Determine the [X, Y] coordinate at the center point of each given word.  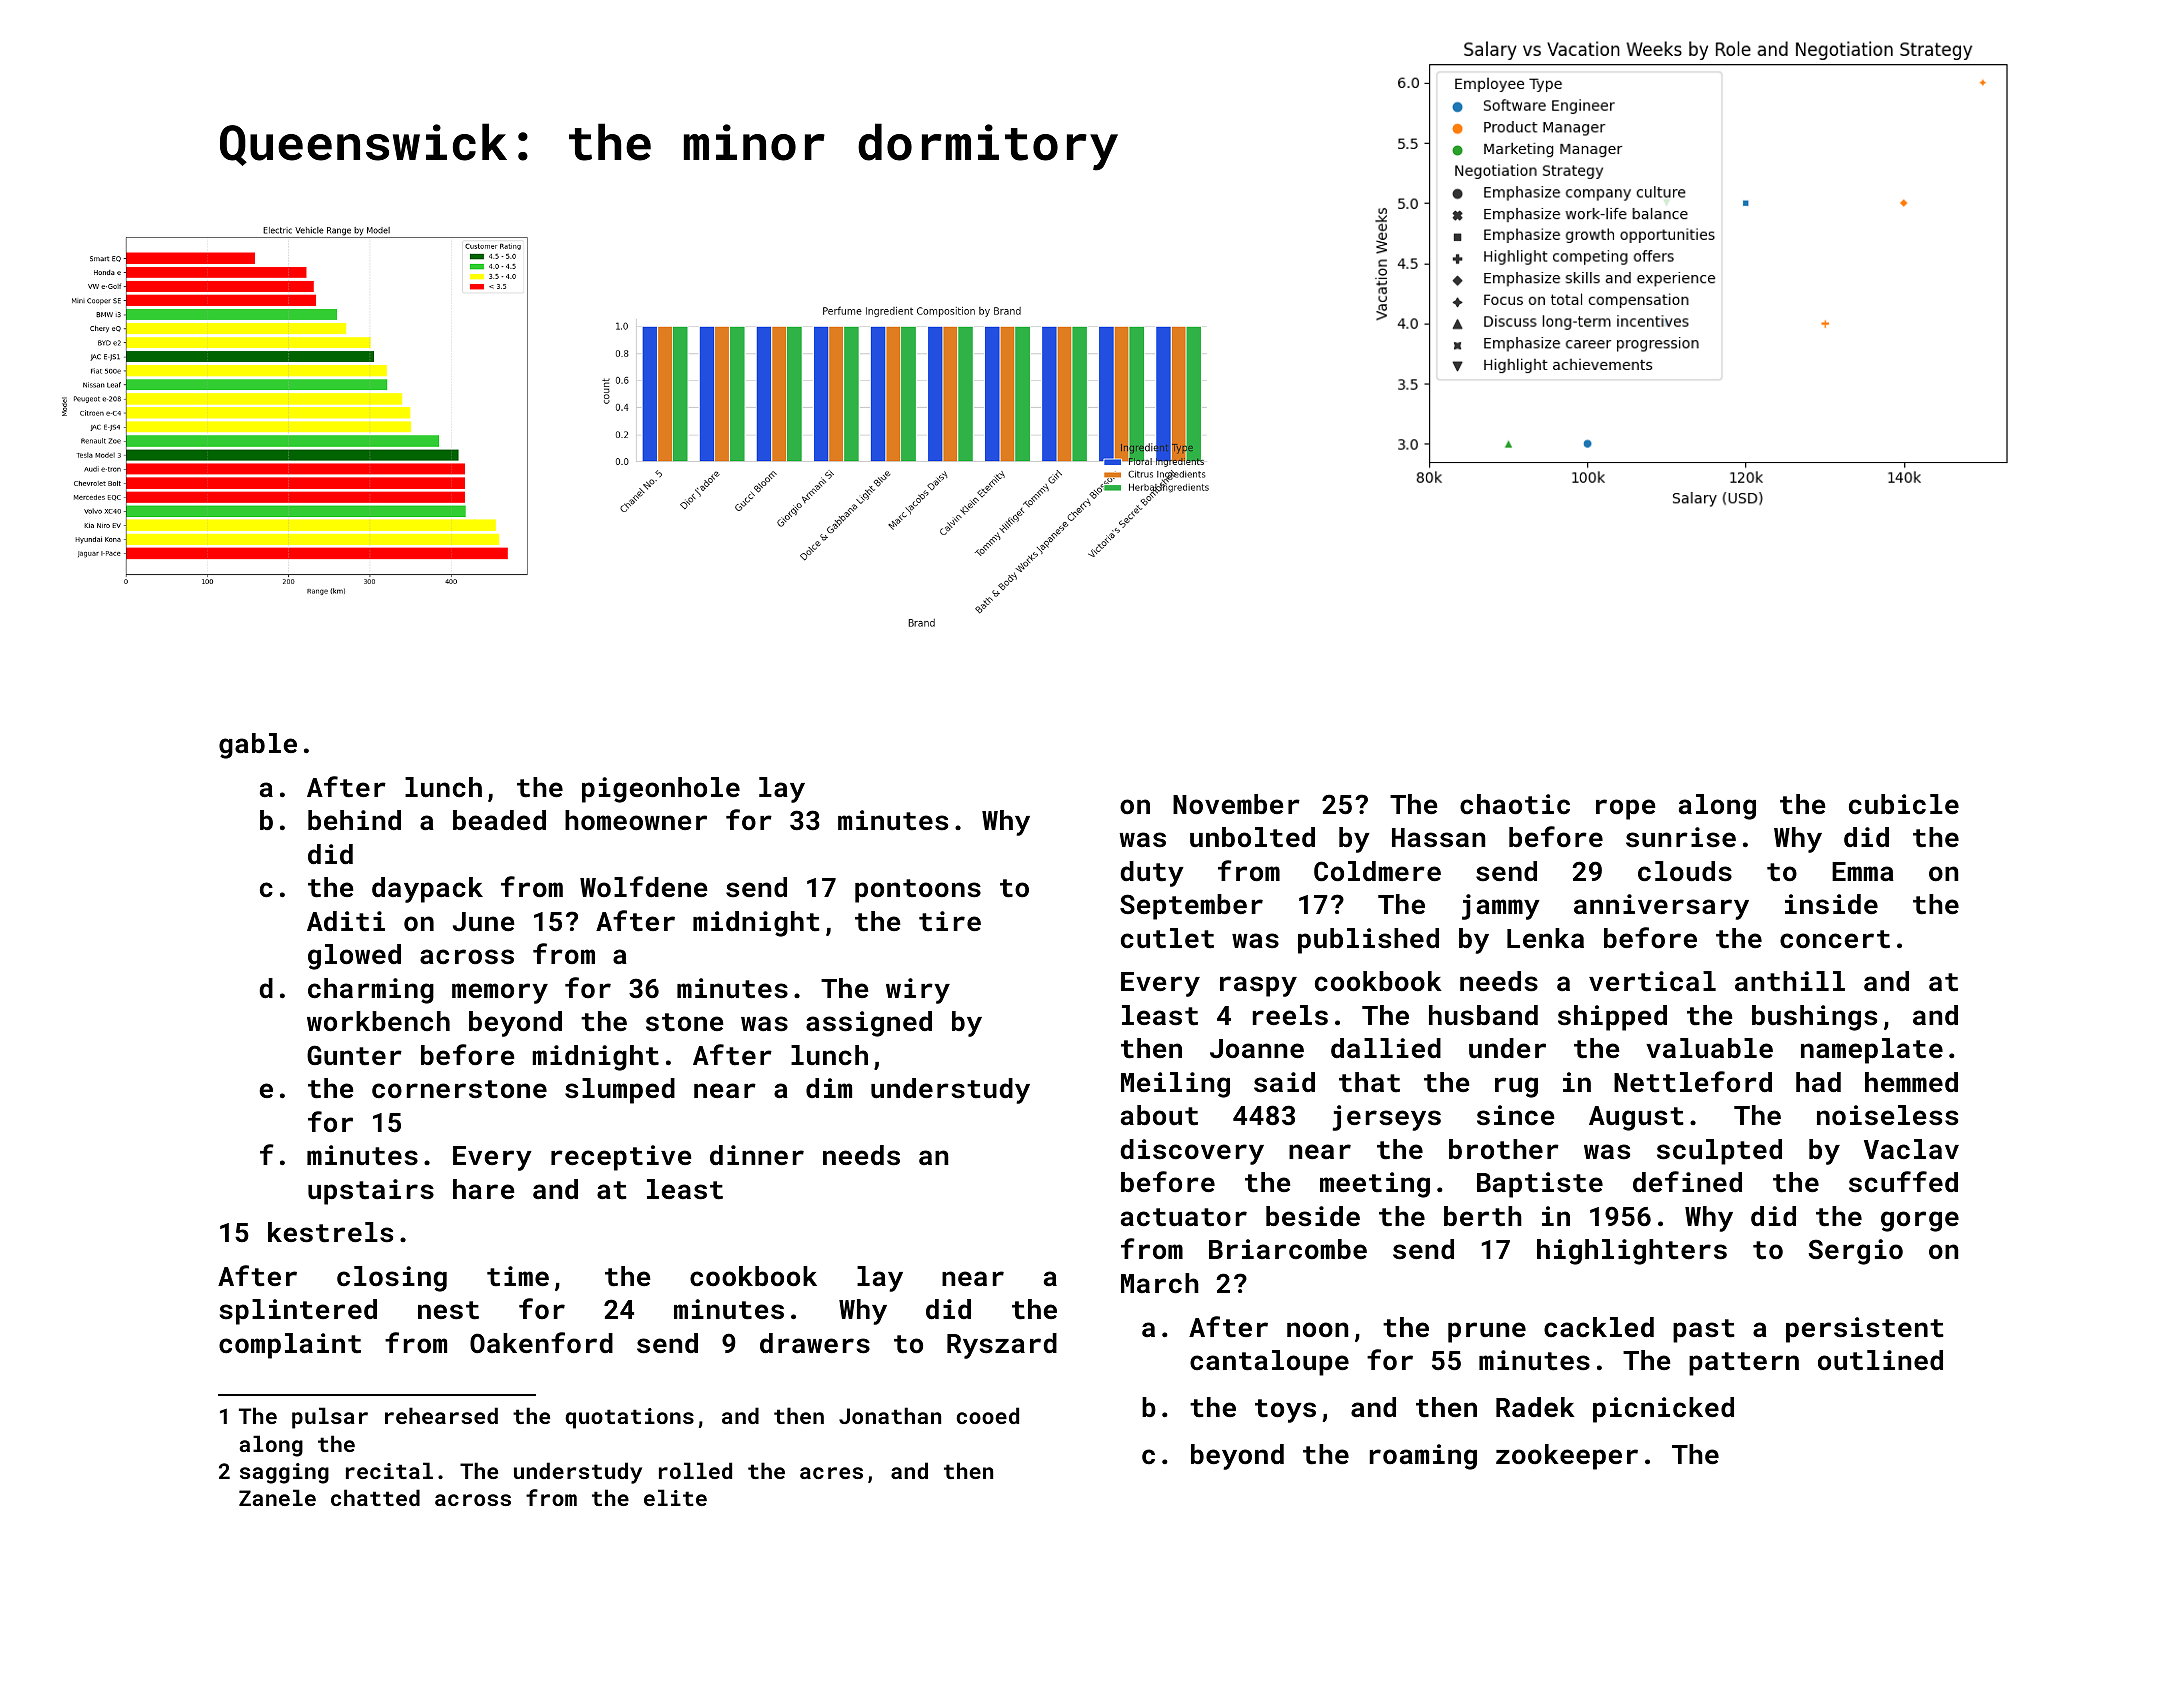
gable [258, 746]
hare [484, 1189]
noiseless [1887, 1115]
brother [1504, 1149]
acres [831, 1473]
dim [829, 1088]
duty [1152, 874]
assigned [869, 1024]
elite [675, 1497]
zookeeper [1567, 1457]
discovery [1192, 1152]
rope [1626, 809]
